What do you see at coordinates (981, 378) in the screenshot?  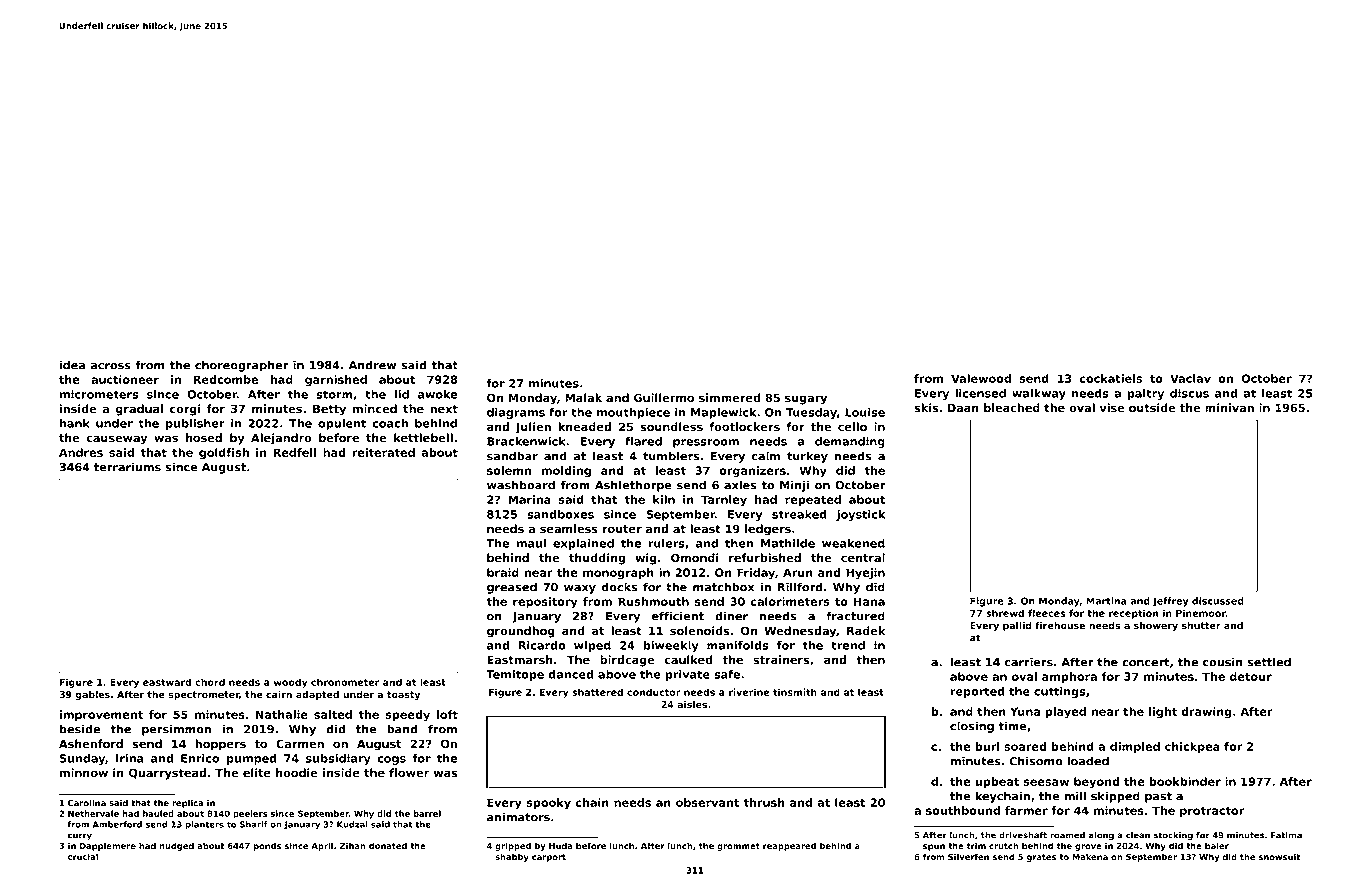 I see `Valewood` at bounding box center [981, 378].
